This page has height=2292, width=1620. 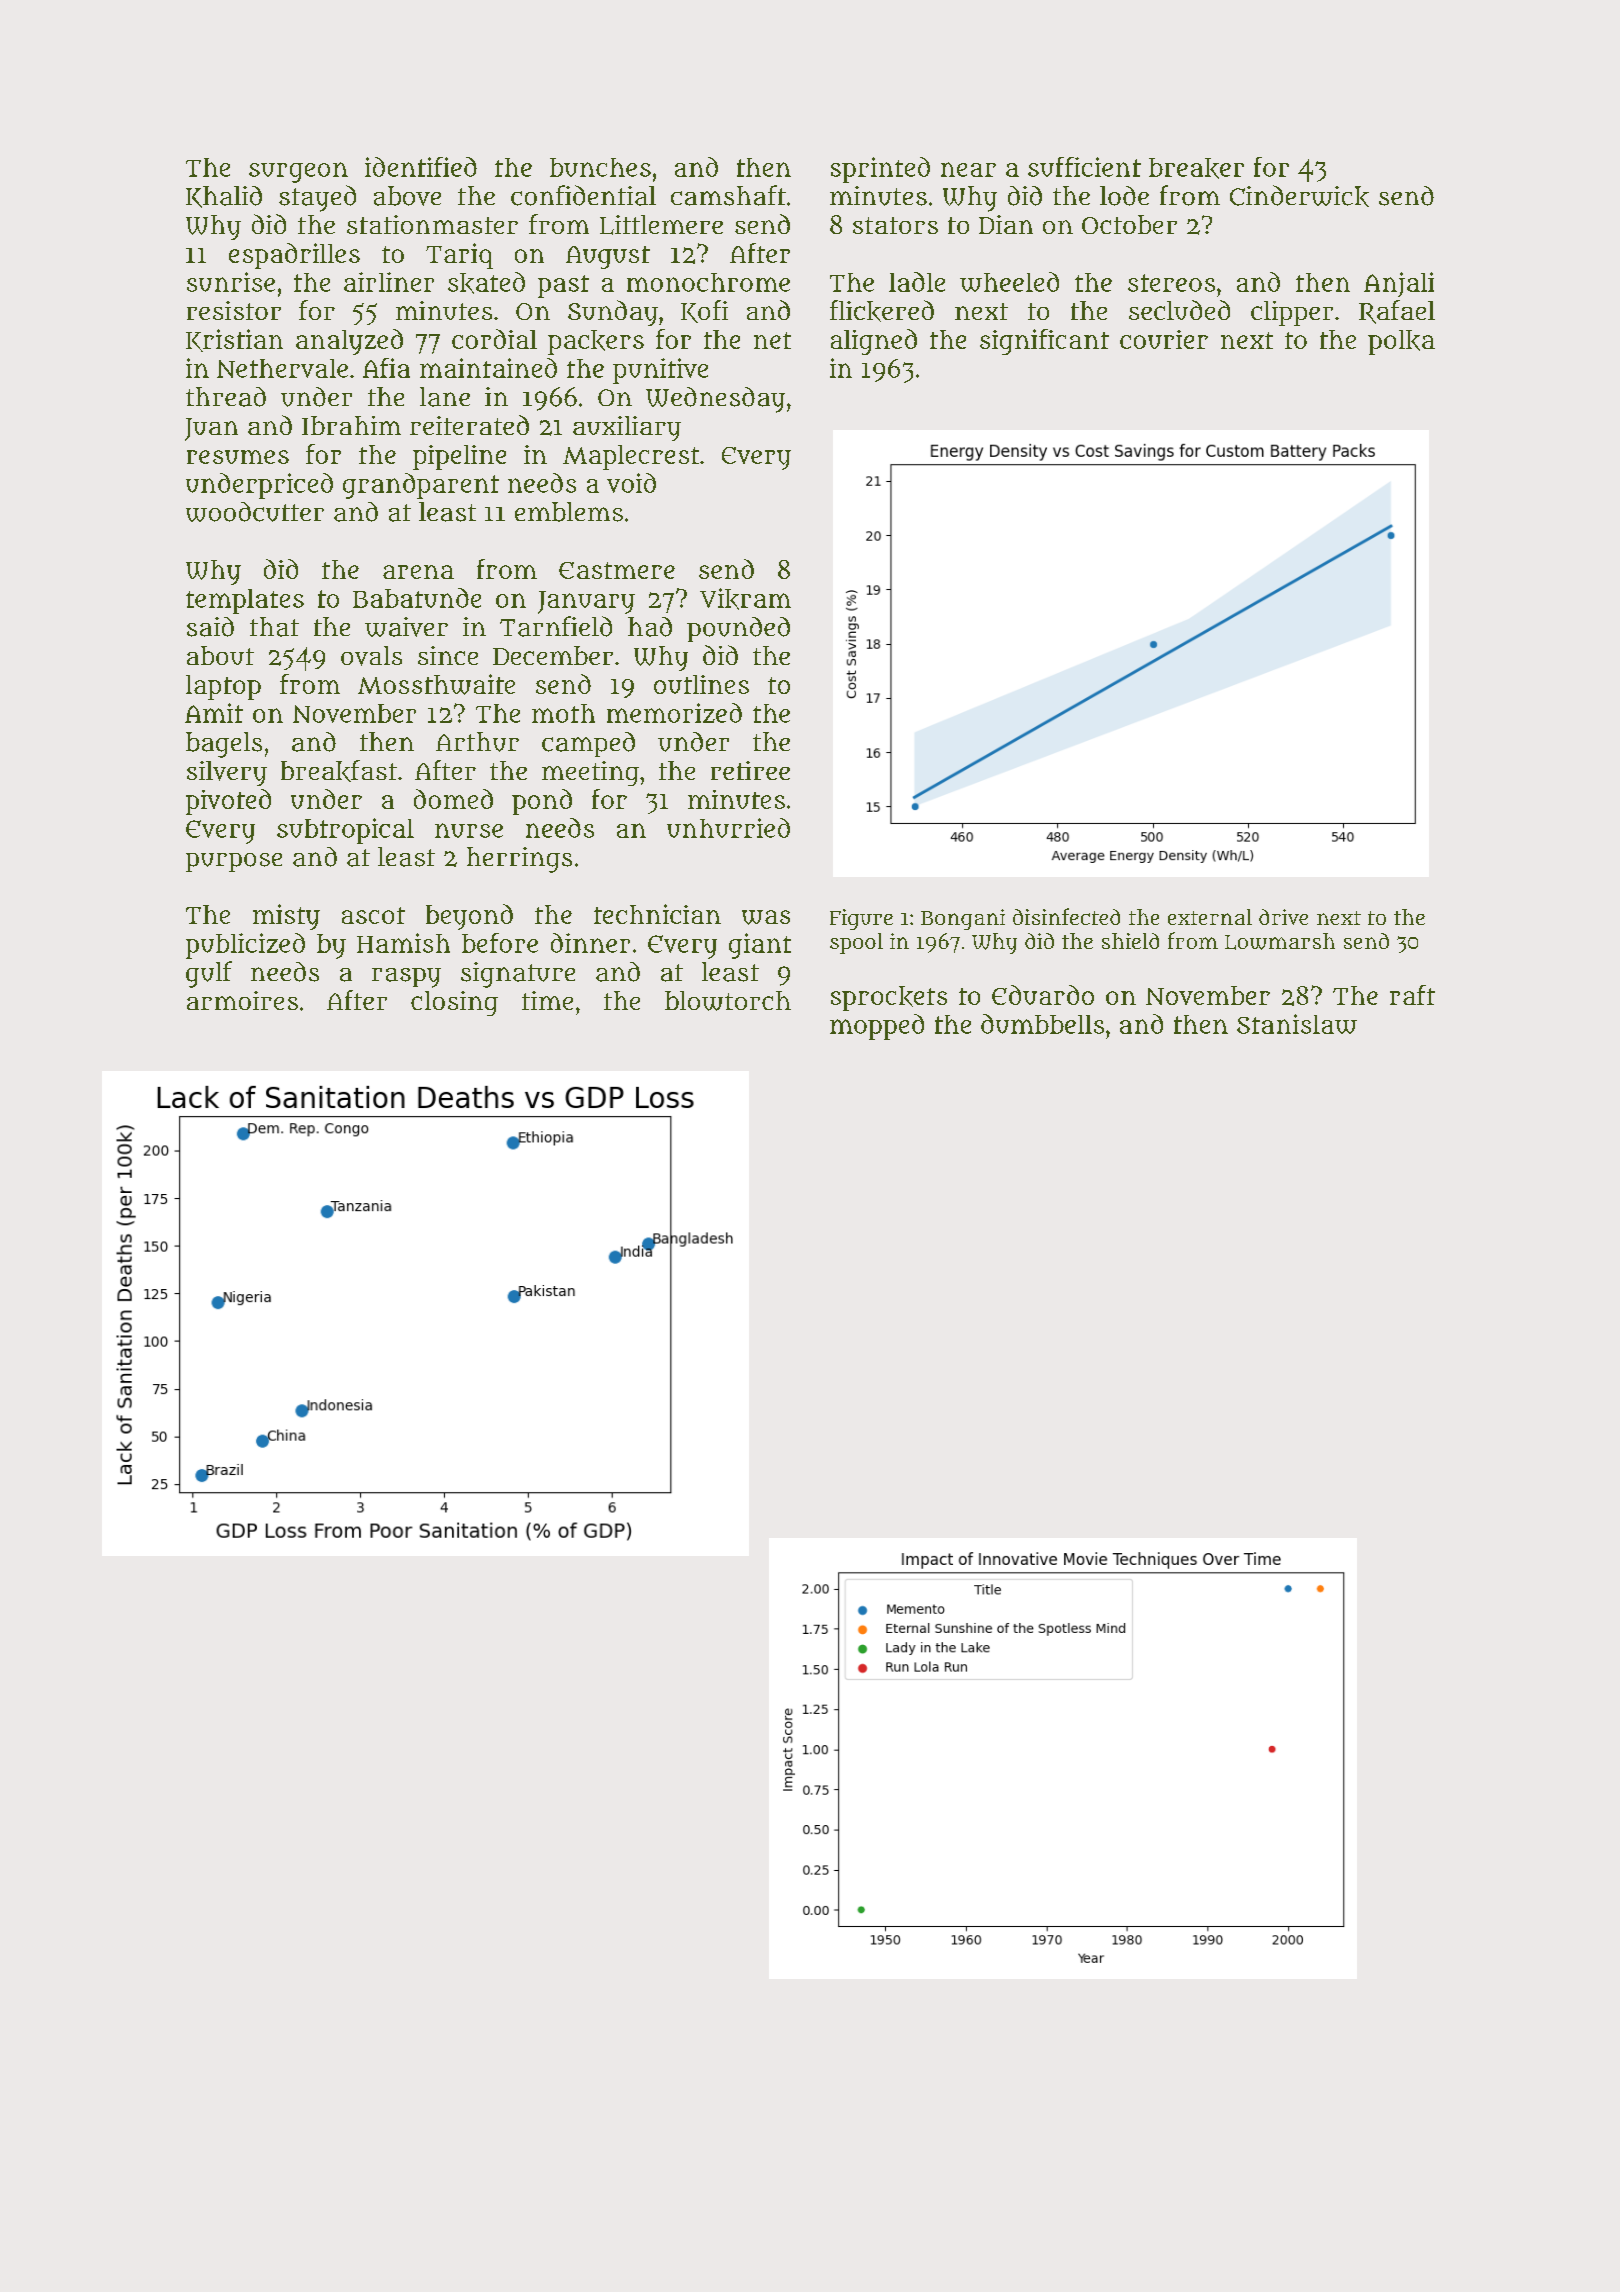 I want to click on domed, so click(x=453, y=799).
